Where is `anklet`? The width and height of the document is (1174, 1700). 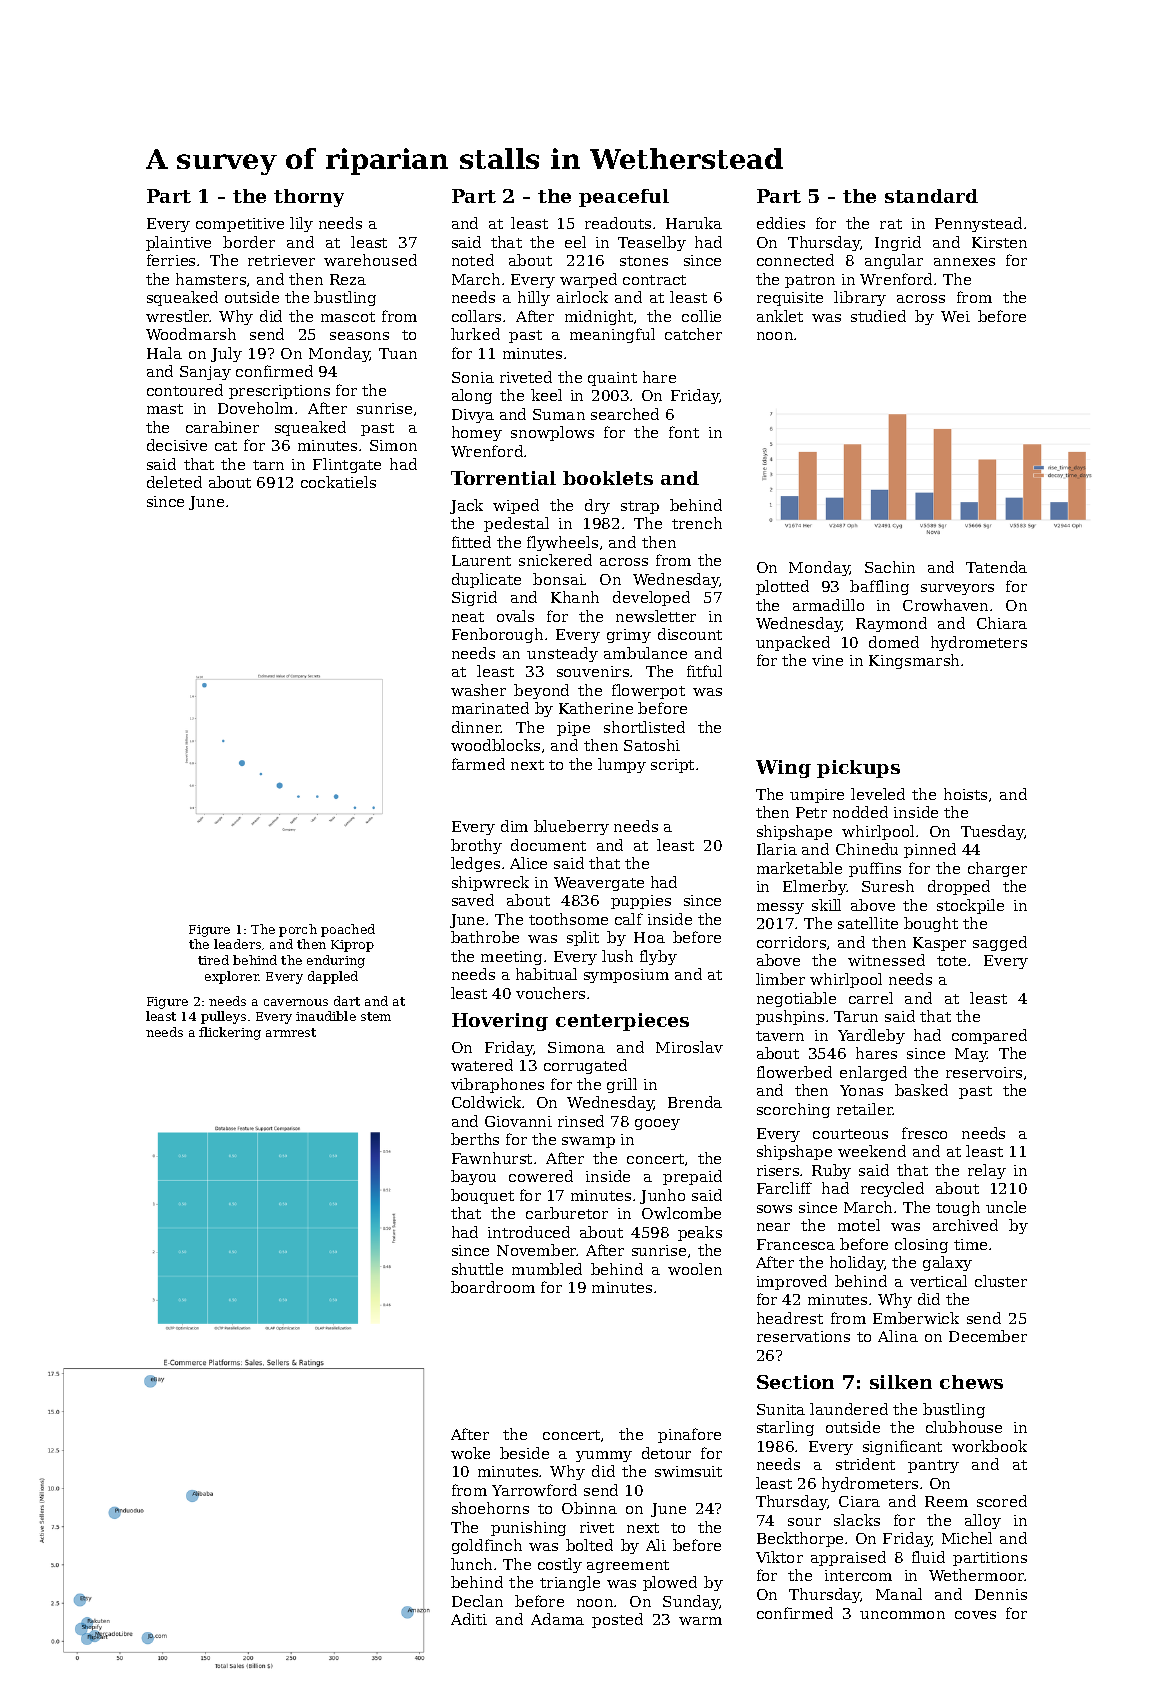
anklet is located at coordinates (780, 316).
